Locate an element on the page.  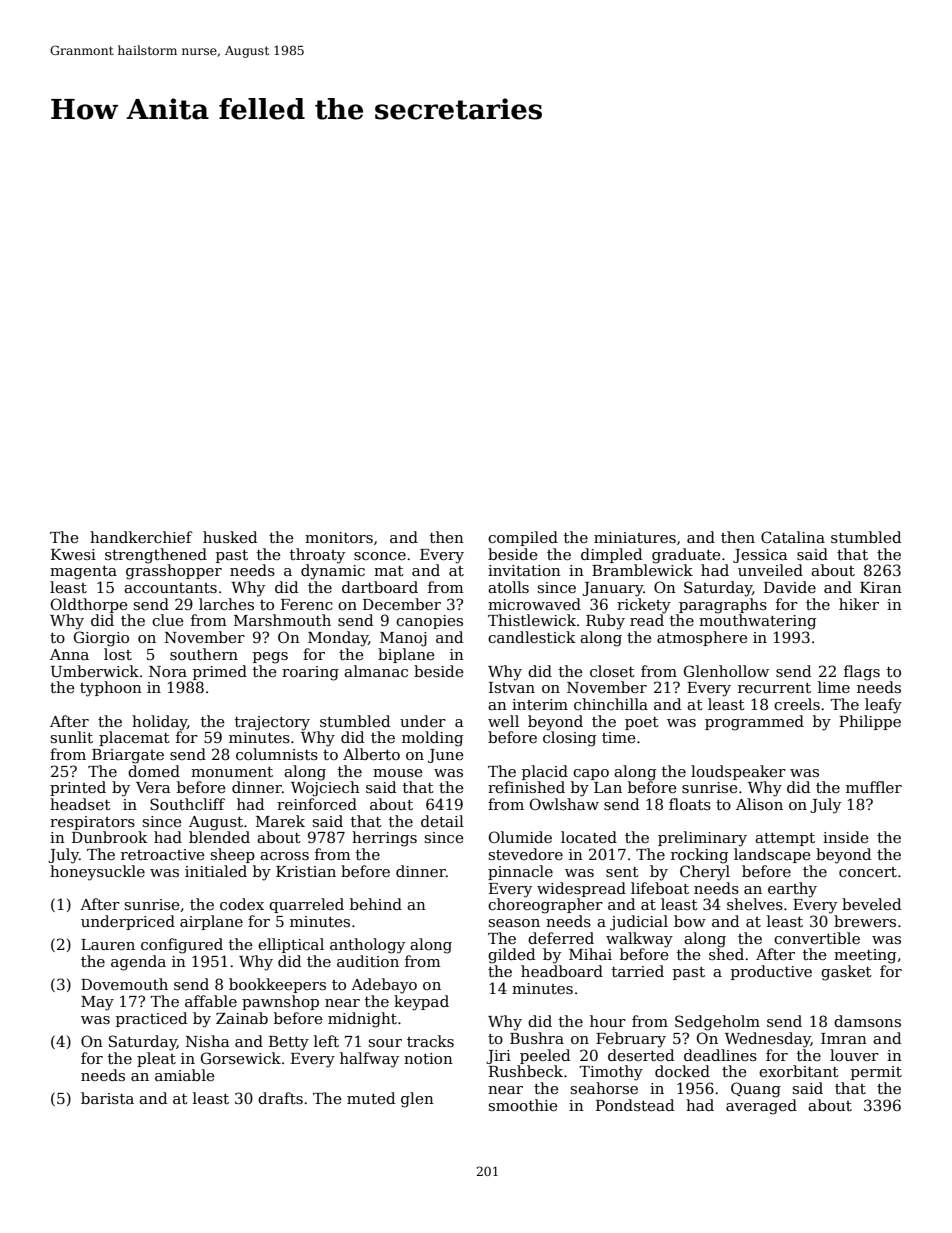
barista is located at coordinates (107, 1098).
